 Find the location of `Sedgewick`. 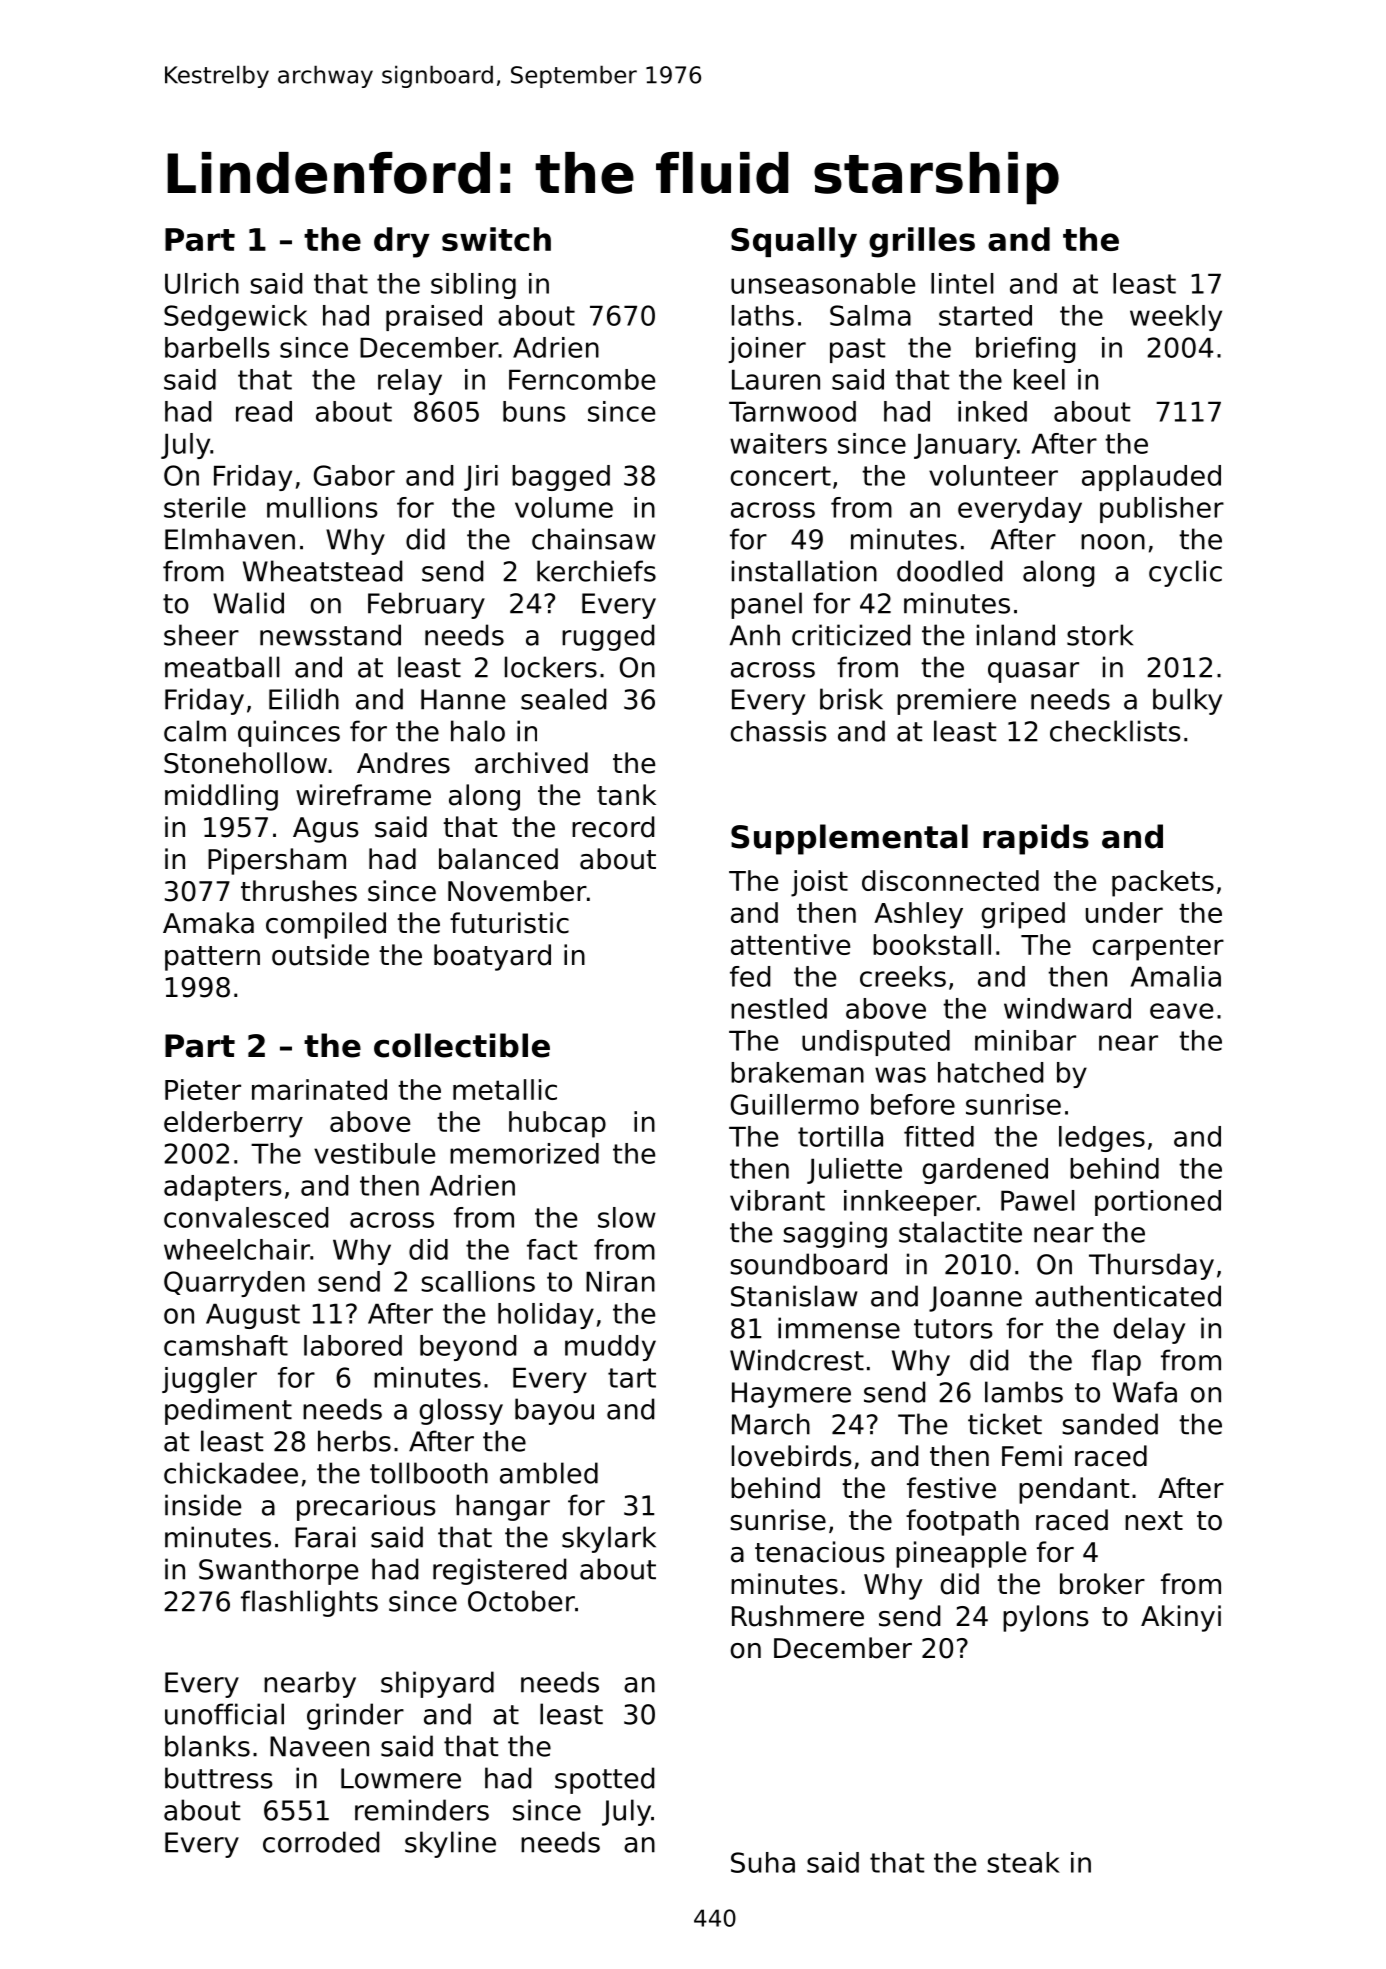

Sedgewick is located at coordinates (235, 318).
